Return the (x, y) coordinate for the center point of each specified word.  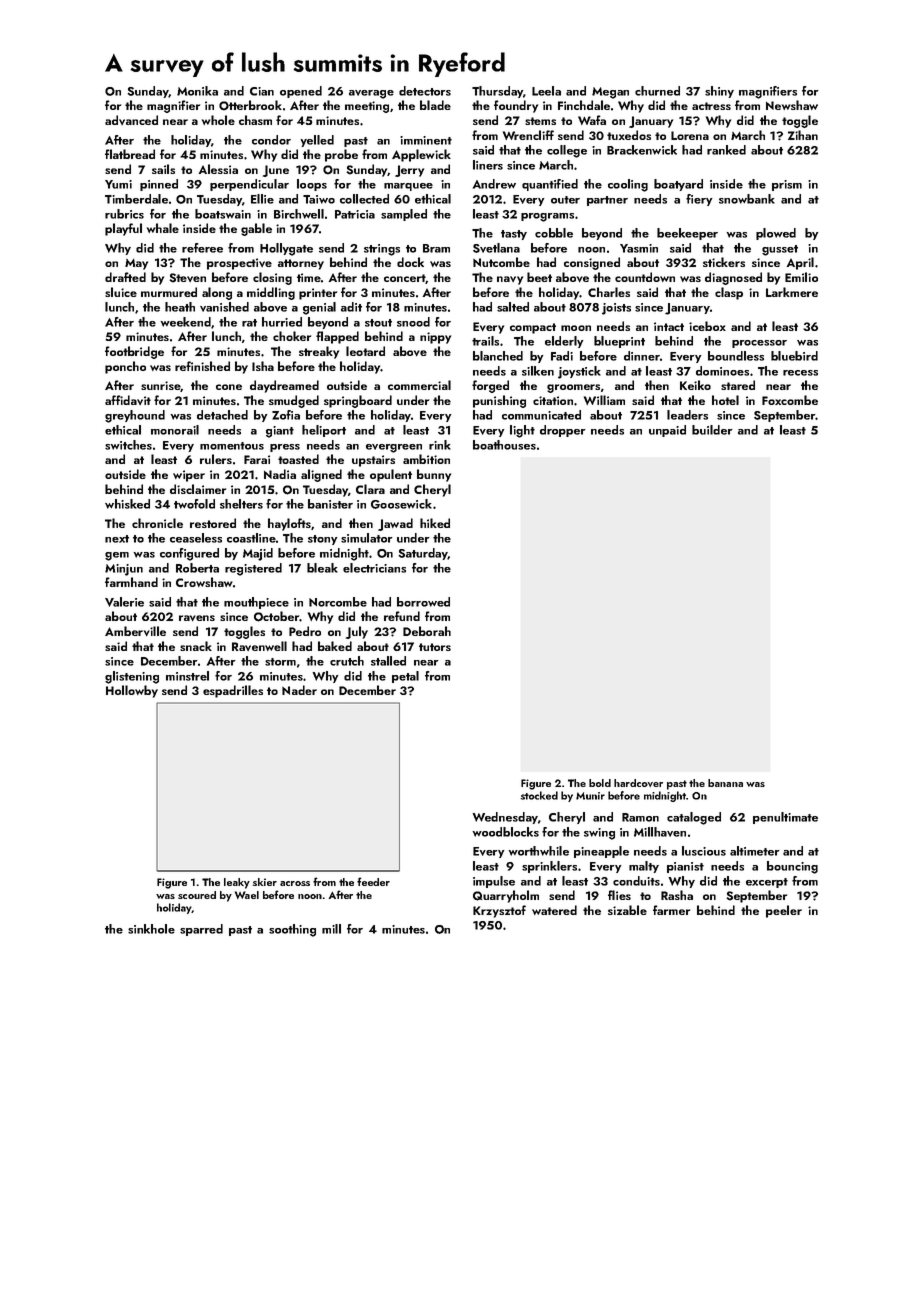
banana (725, 783)
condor (271, 140)
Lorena (690, 135)
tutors (435, 647)
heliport (324, 431)
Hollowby (132, 691)
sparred (201, 930)
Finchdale (584, 105)
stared (738, 385)
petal (405, 677)
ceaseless (196, 538)
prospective (239, 264)
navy (510, 280)
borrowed (423, 602)
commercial (419, 385)
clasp (729, 293)
